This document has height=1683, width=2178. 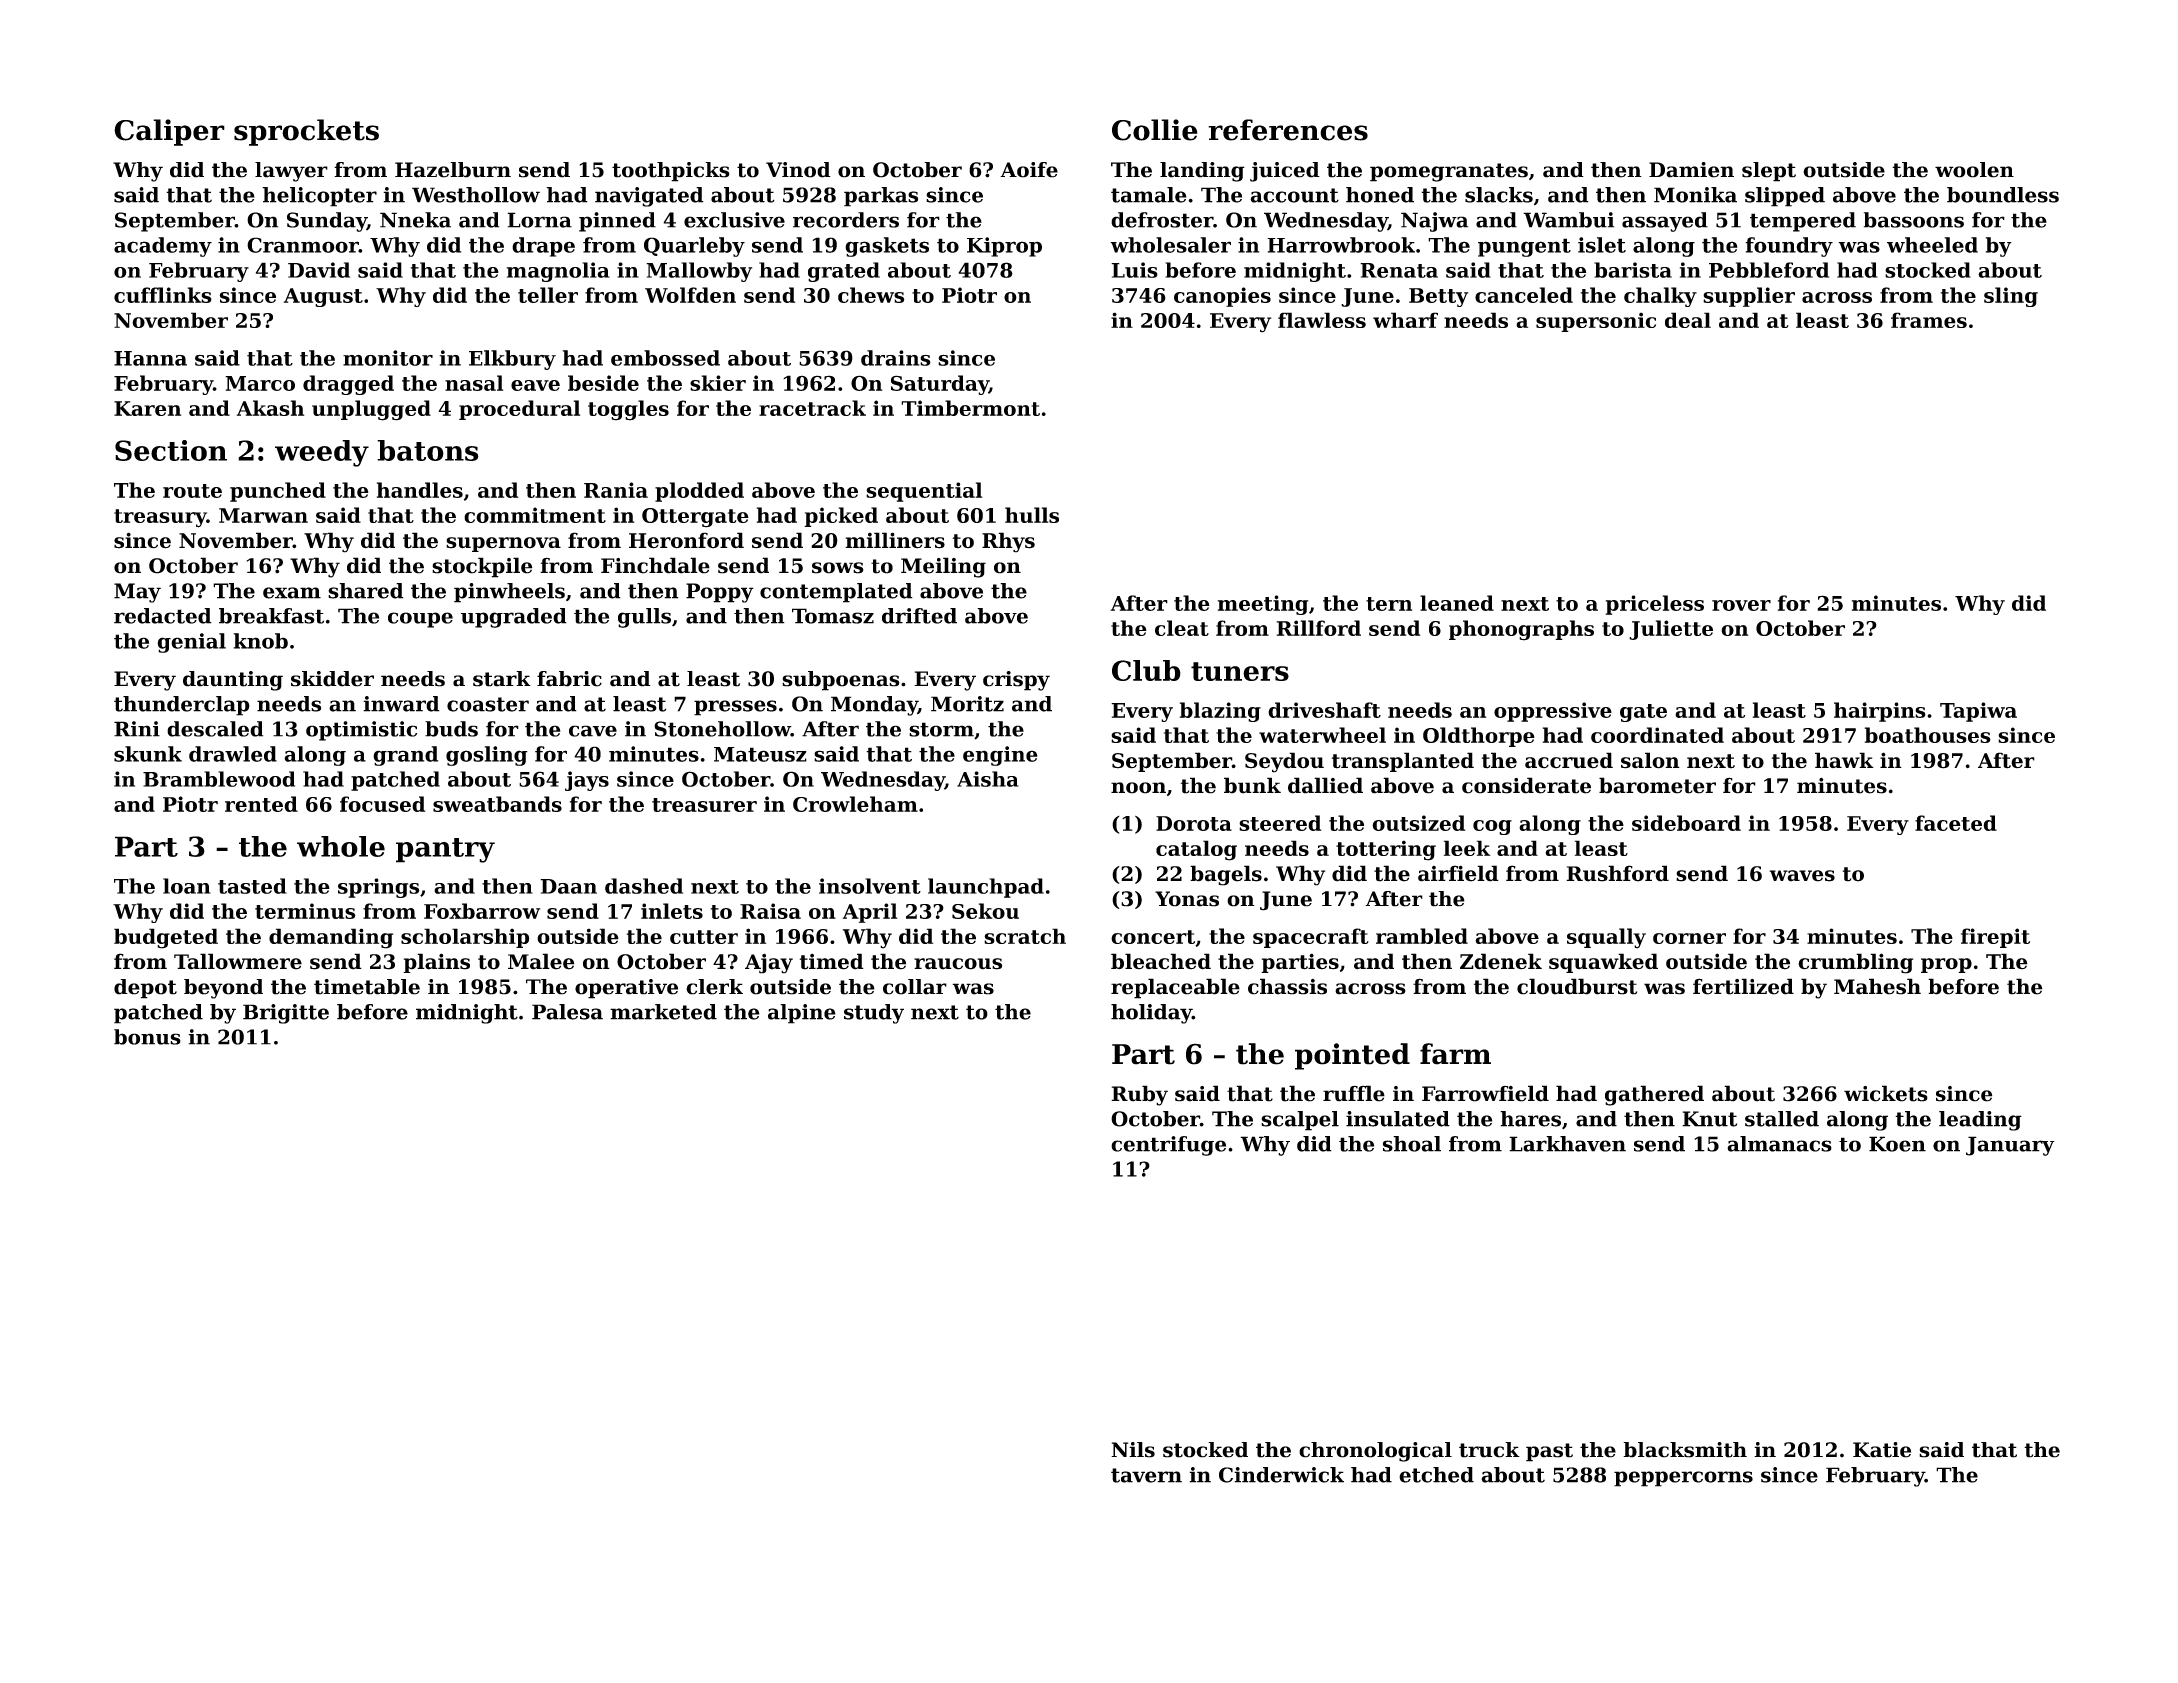 What do you see at coordinates (1596, 322) in the document?
I see `supersonic` at bounding box center [1596, 322].
